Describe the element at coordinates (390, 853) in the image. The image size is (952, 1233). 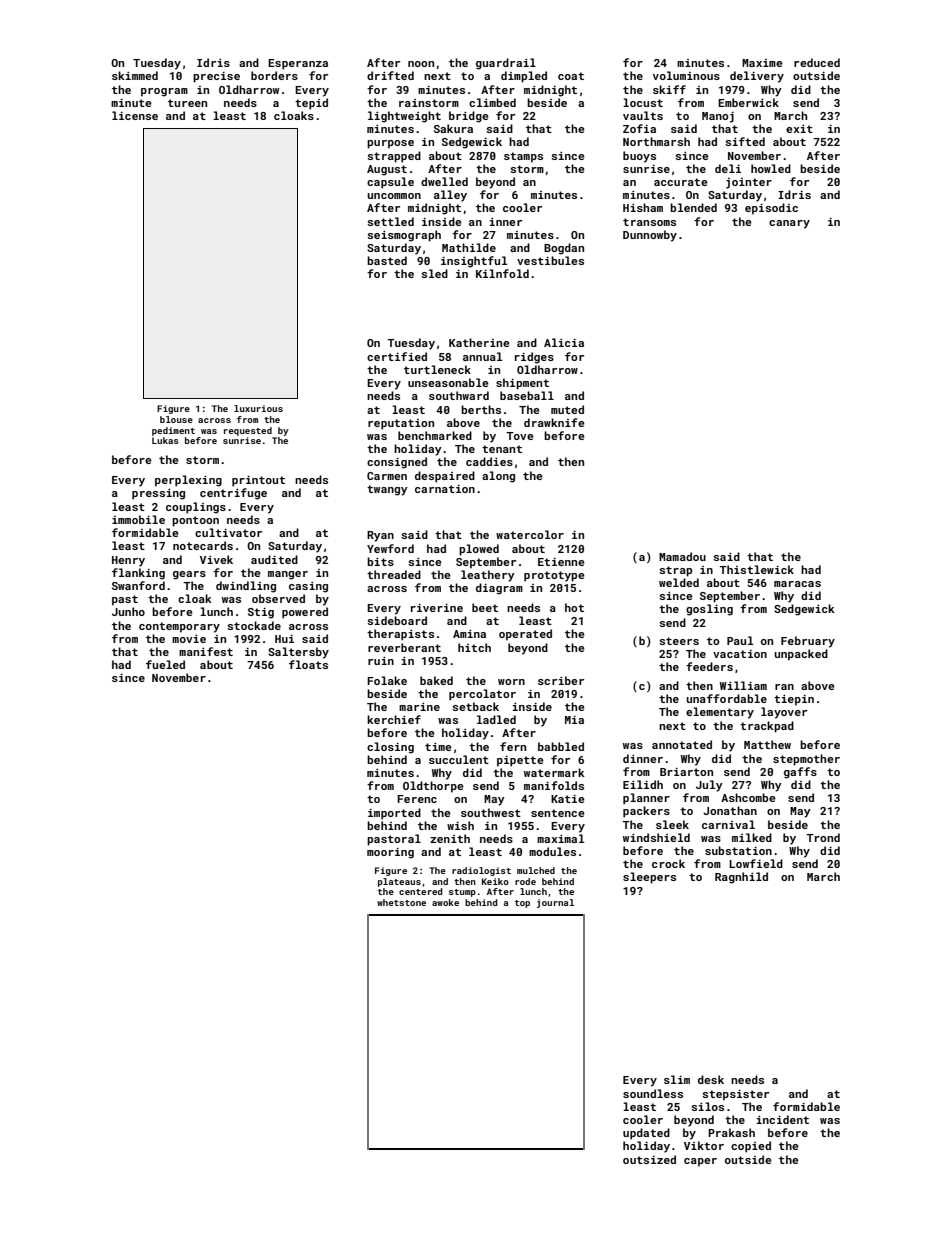
I see `mooring` at that location.
